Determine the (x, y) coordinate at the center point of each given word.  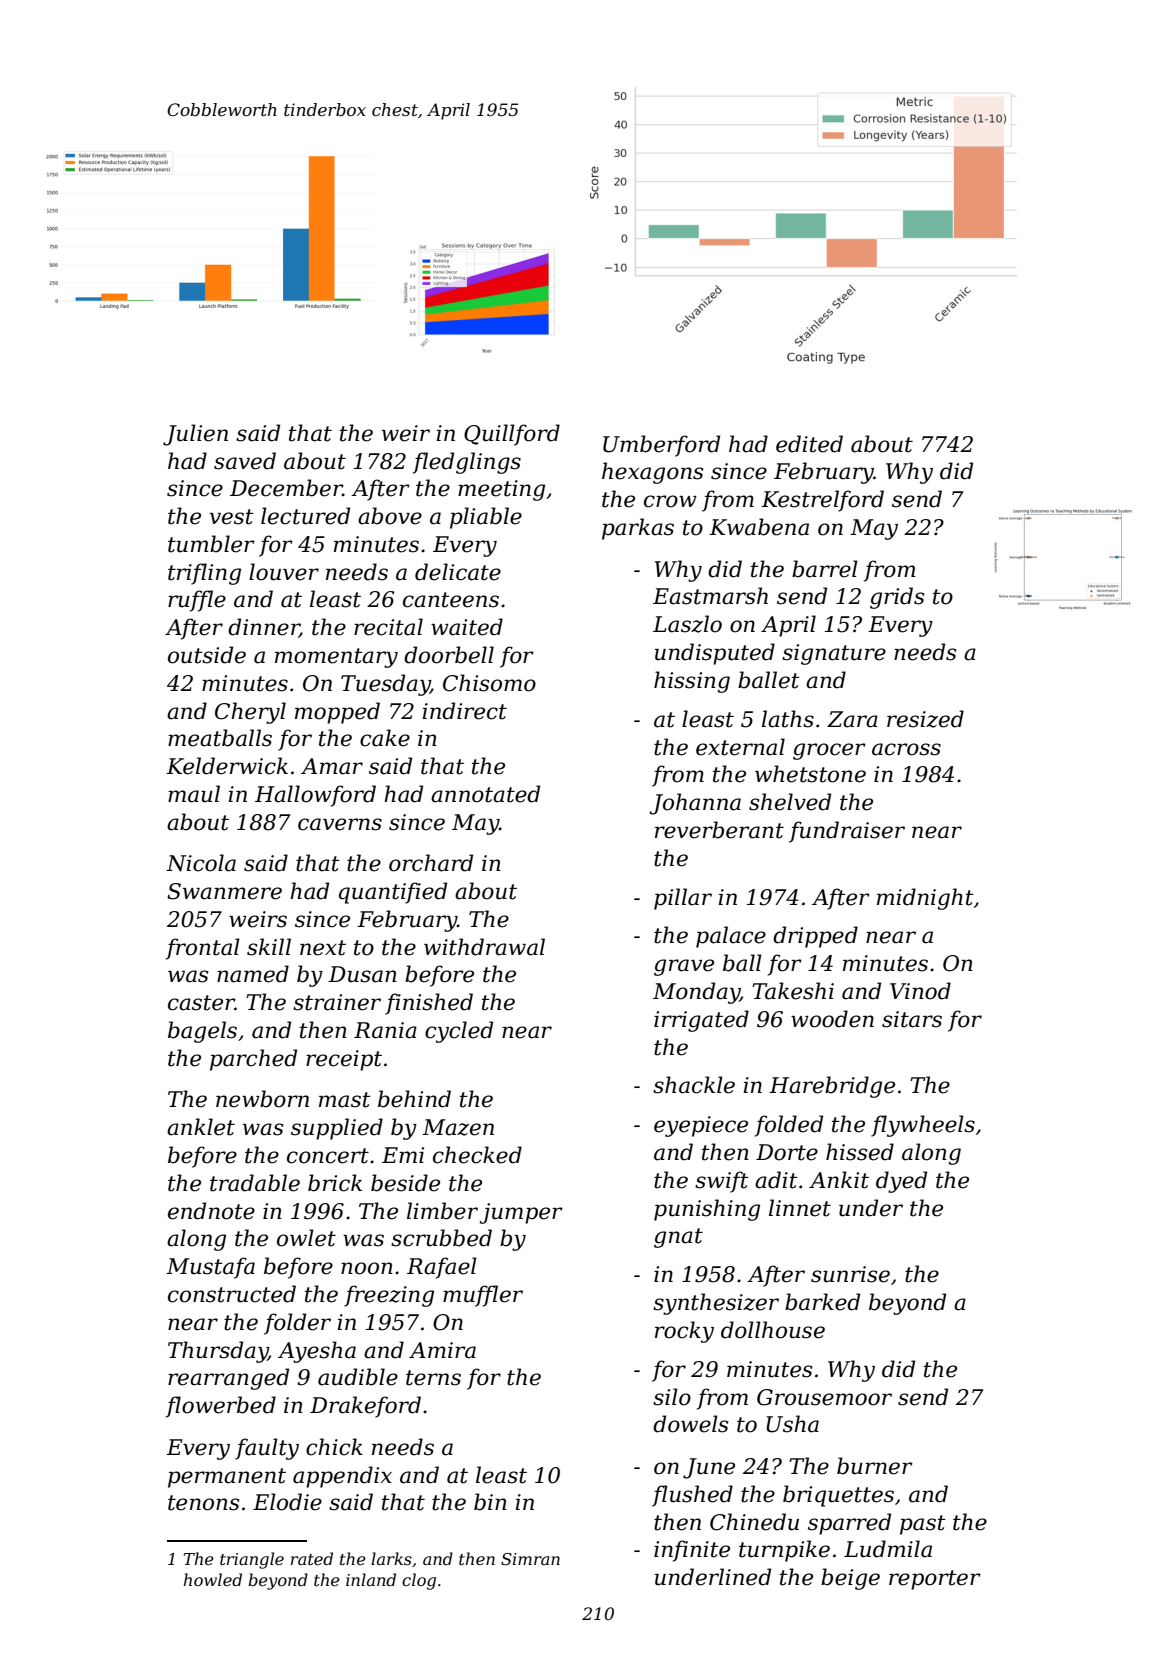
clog (419, 1581)
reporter (935, 1580)
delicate (458, 572)
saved (245, 461)
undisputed (715, 654)
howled (213, 1579)
